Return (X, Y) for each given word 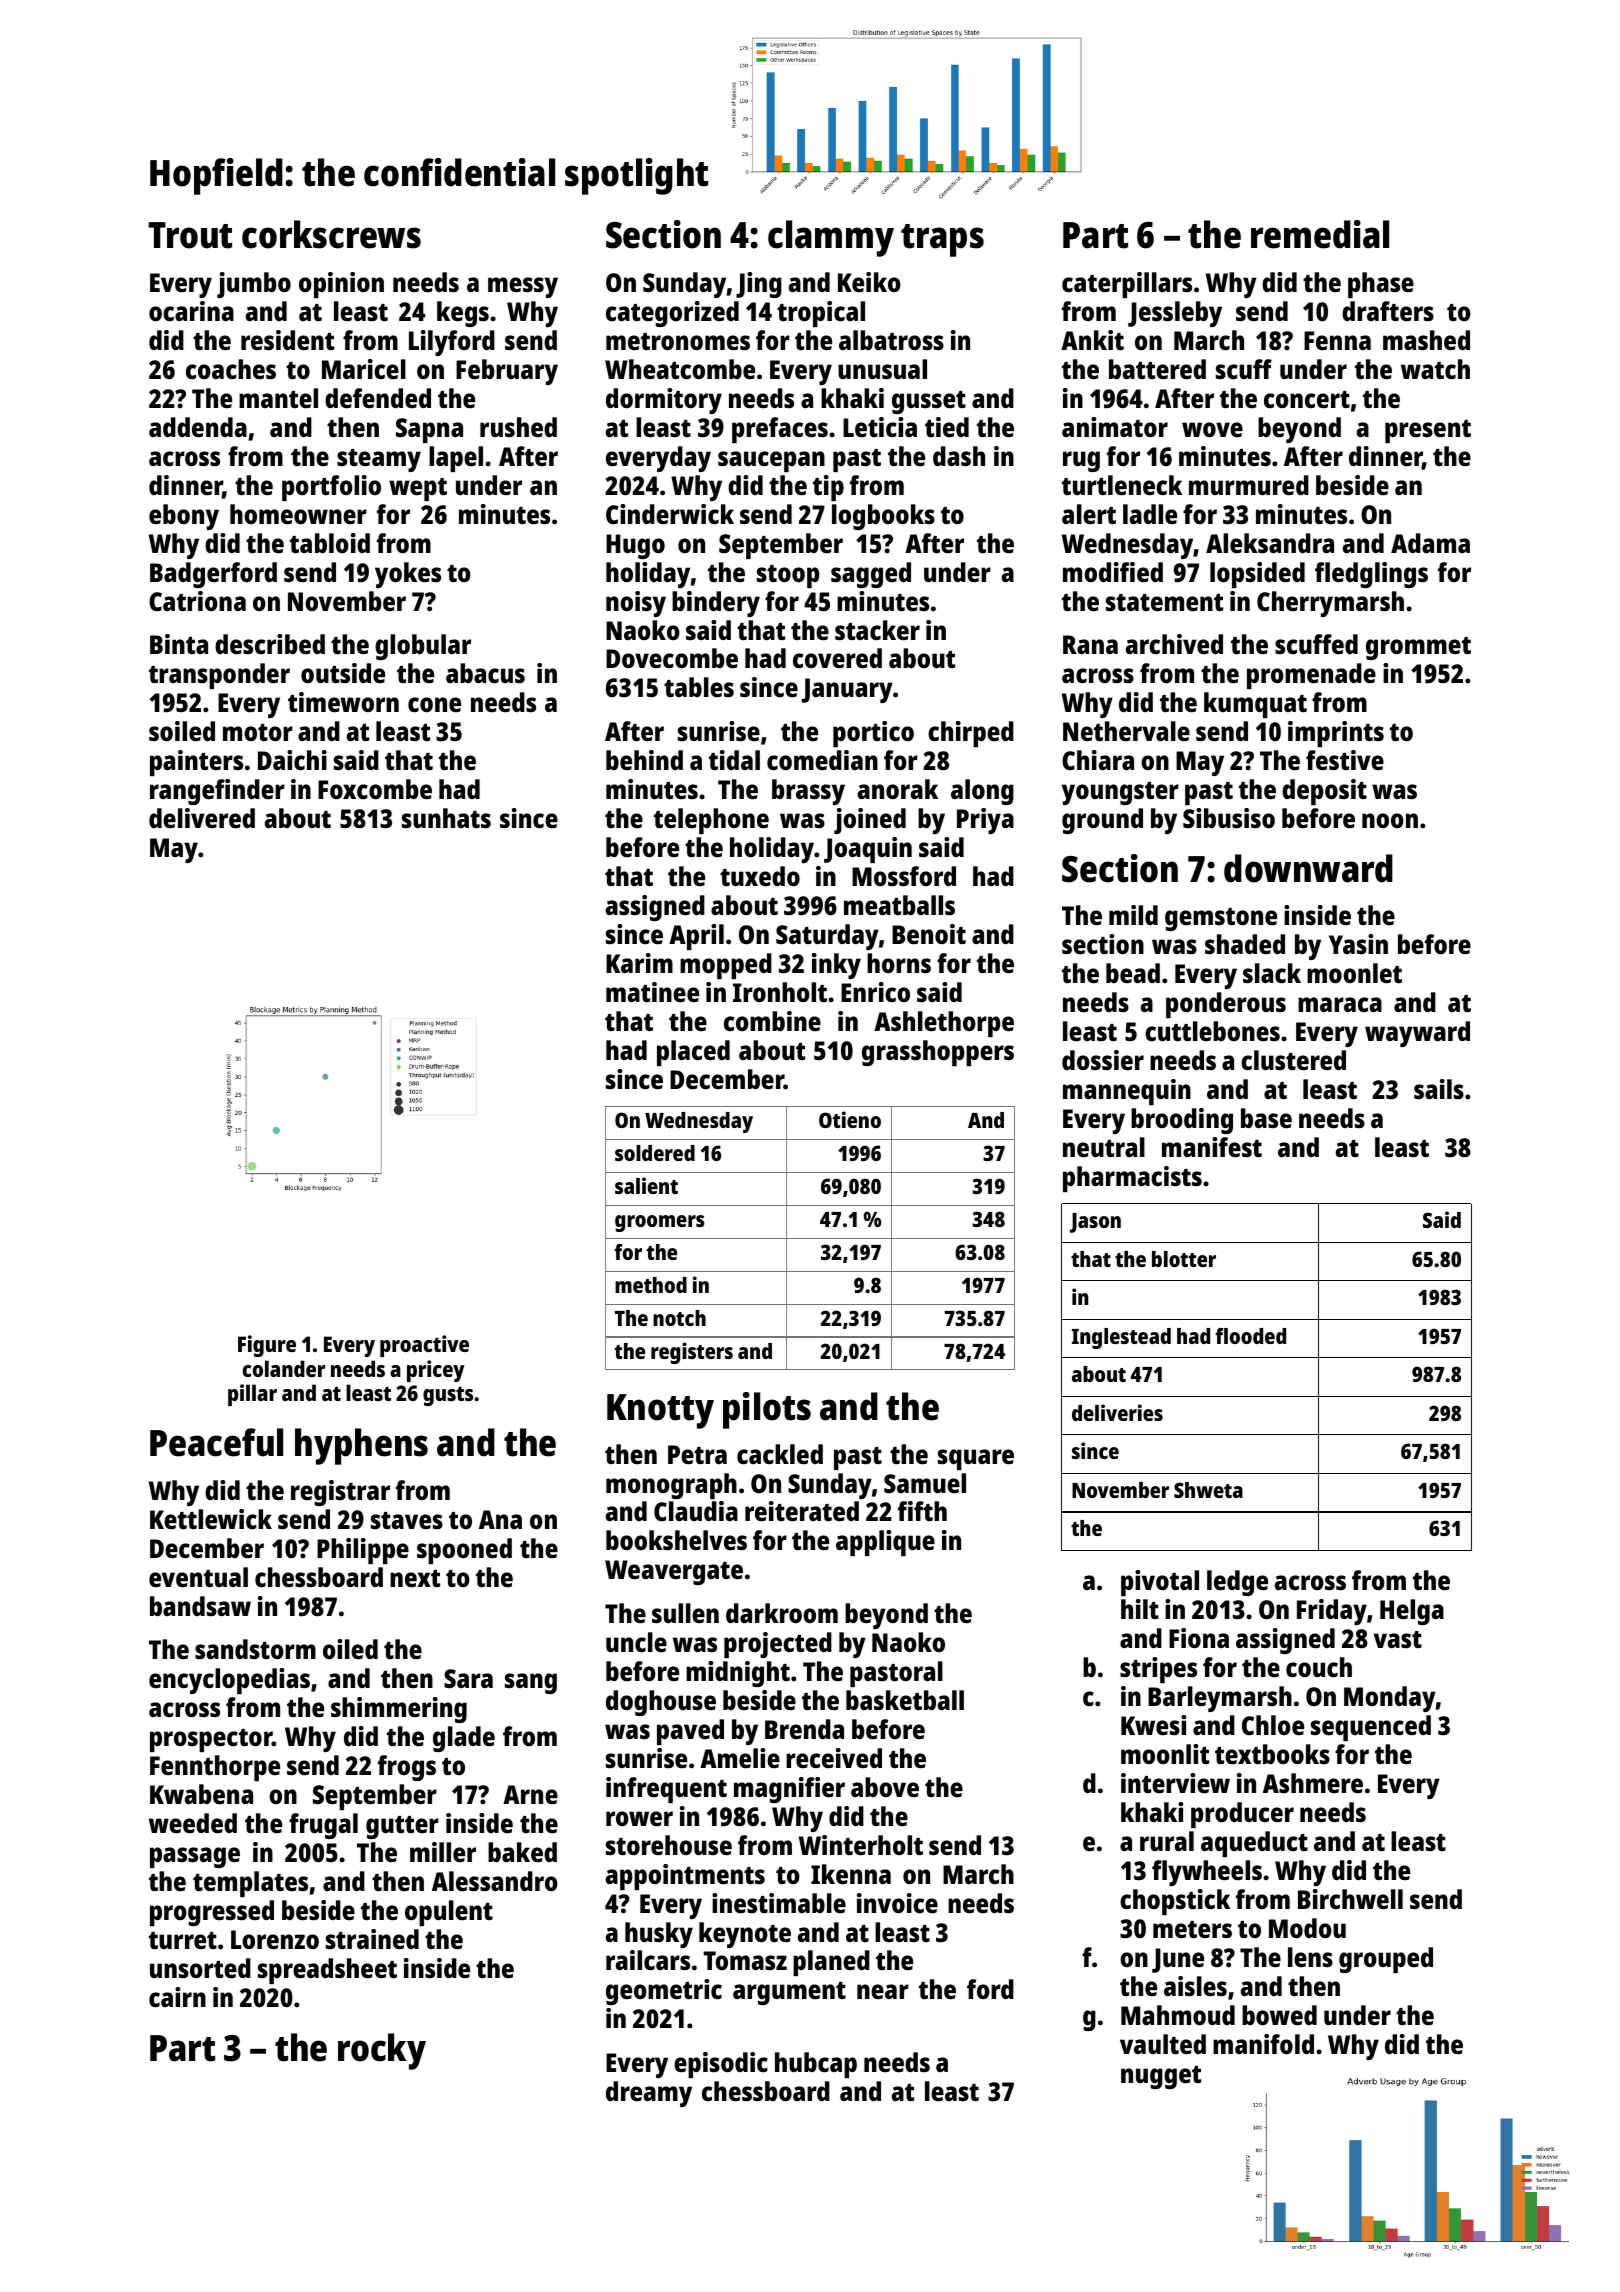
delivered (202, 818)
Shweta (1208, 1490)
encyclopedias (229, 1681)
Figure (267, 1346)
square (976, 1459)
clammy (831, 238)
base (1266, 1118)
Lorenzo (275, 1940)
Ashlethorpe (944, 1024)
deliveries (1117, 1412)
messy (523, 287)
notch (679, 1318)
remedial (1320, 234)
